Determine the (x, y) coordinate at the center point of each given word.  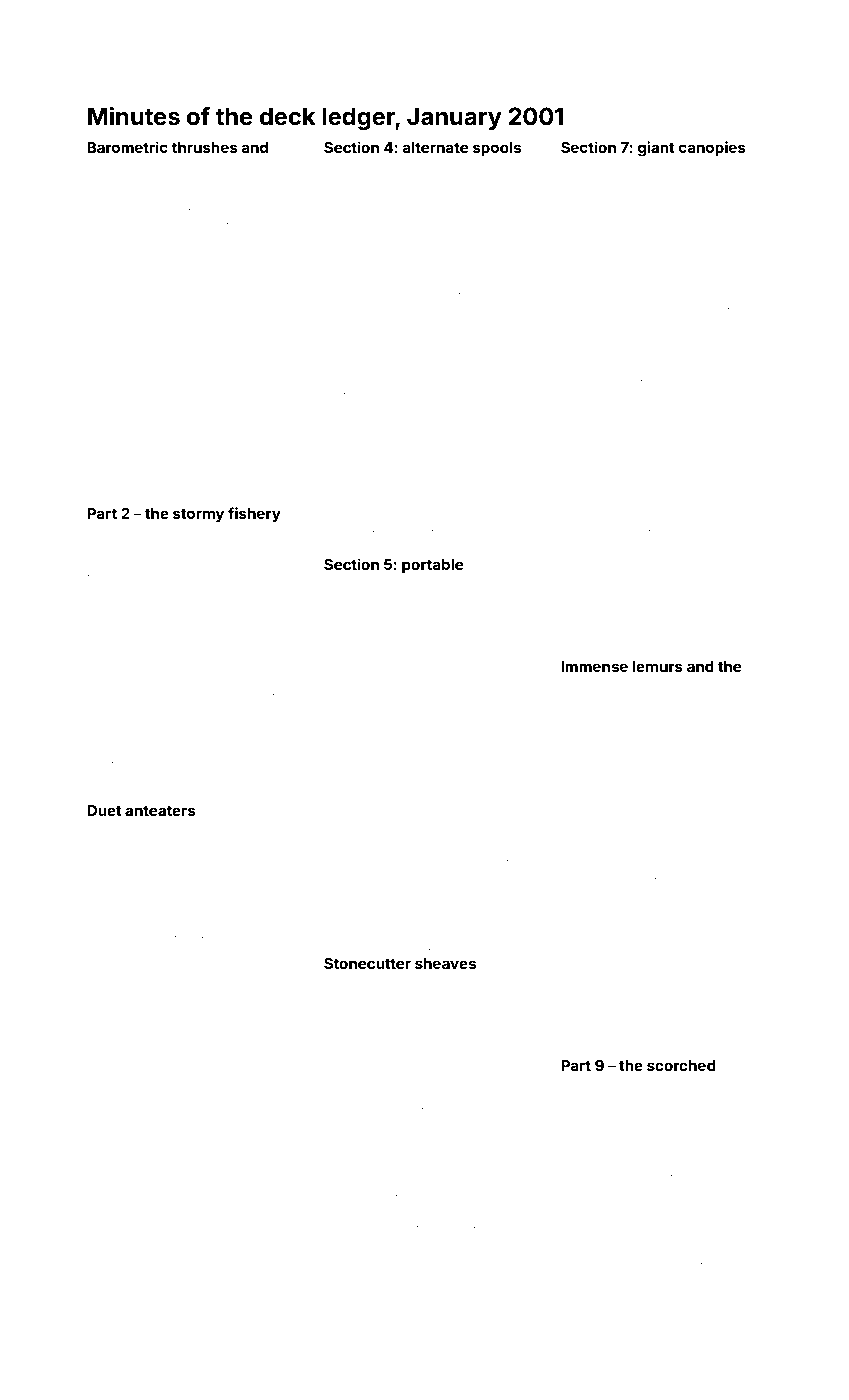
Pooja (722, 598)
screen (473, 479)
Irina (218, 571)
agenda (384, 828)
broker (416, 359)
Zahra (657, 376)
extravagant (679, 879)
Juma (103, 256)
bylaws (157, 1329)
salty (220, 743)
